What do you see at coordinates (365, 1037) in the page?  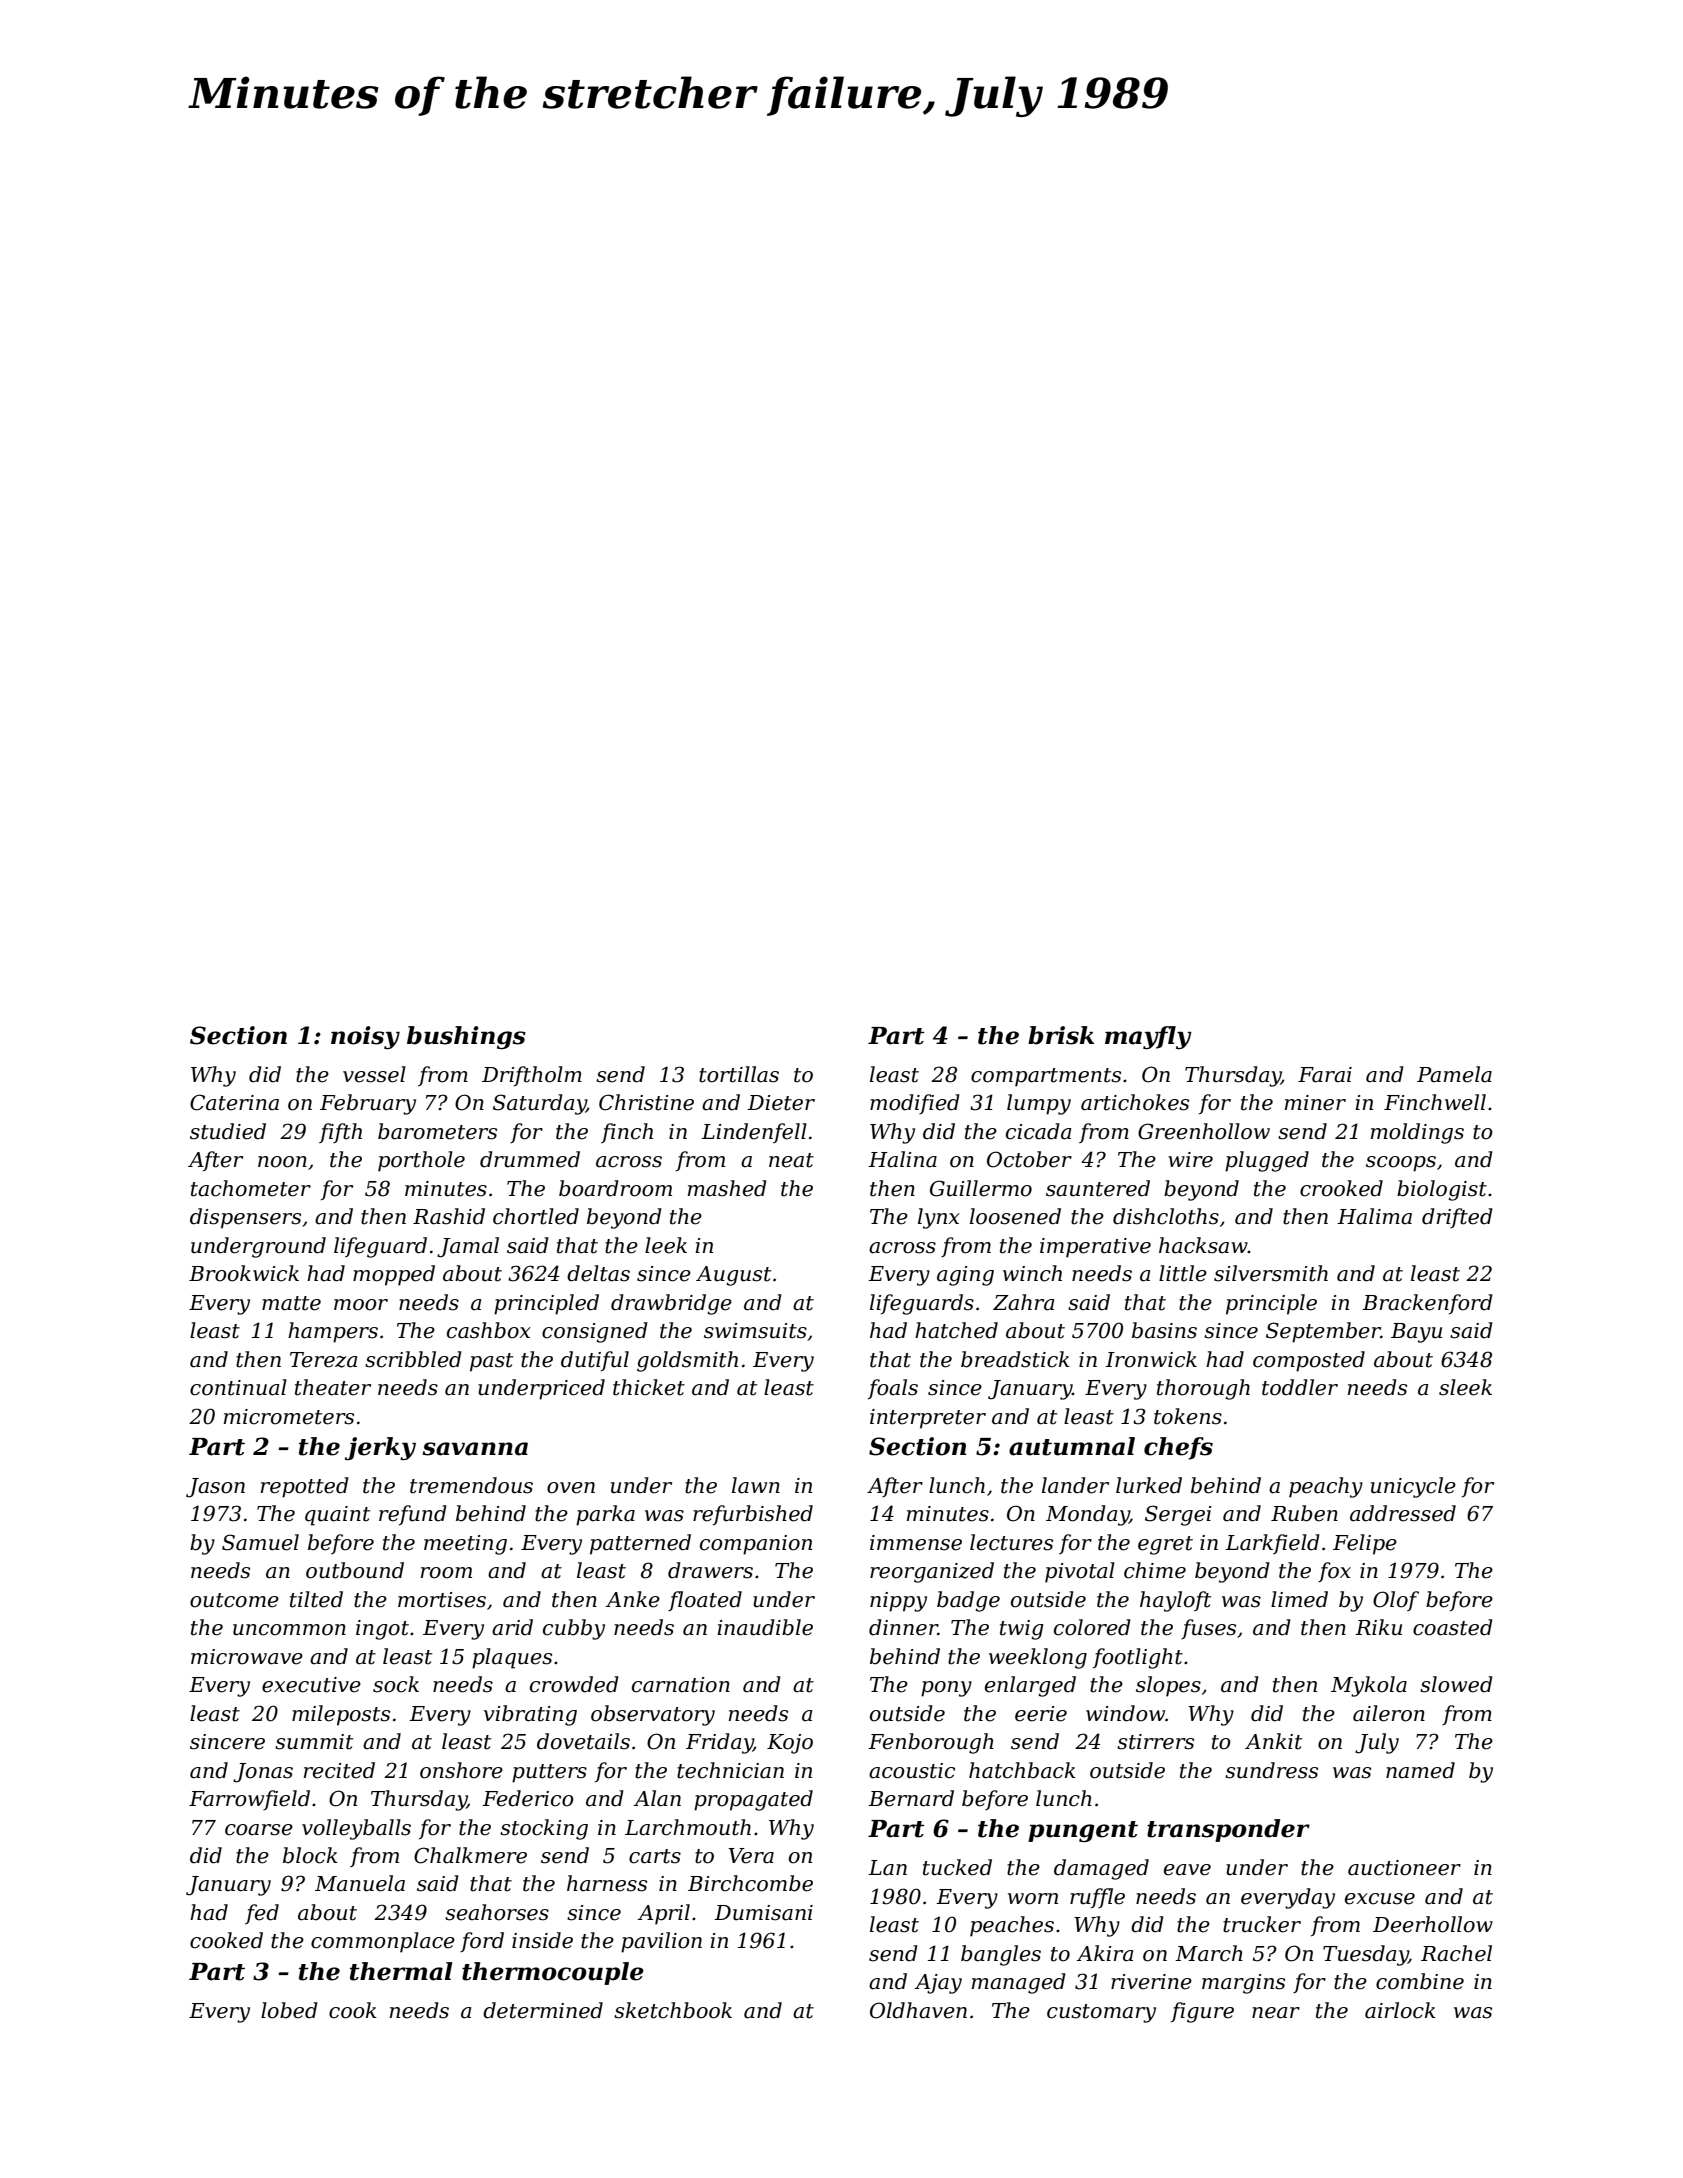 I see `noisy` at bounding box center [365, 1037].
